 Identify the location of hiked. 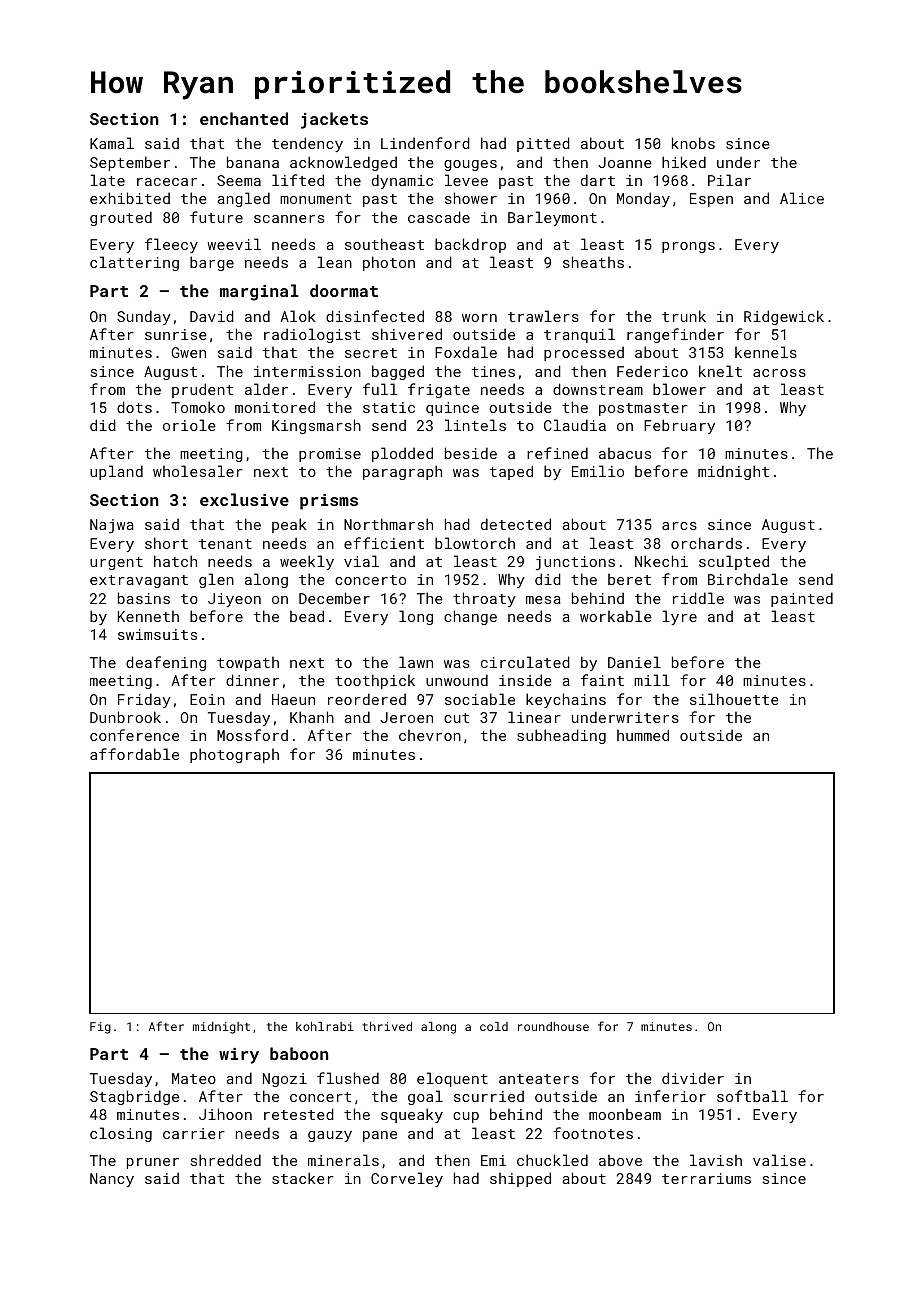
(684, 162).
